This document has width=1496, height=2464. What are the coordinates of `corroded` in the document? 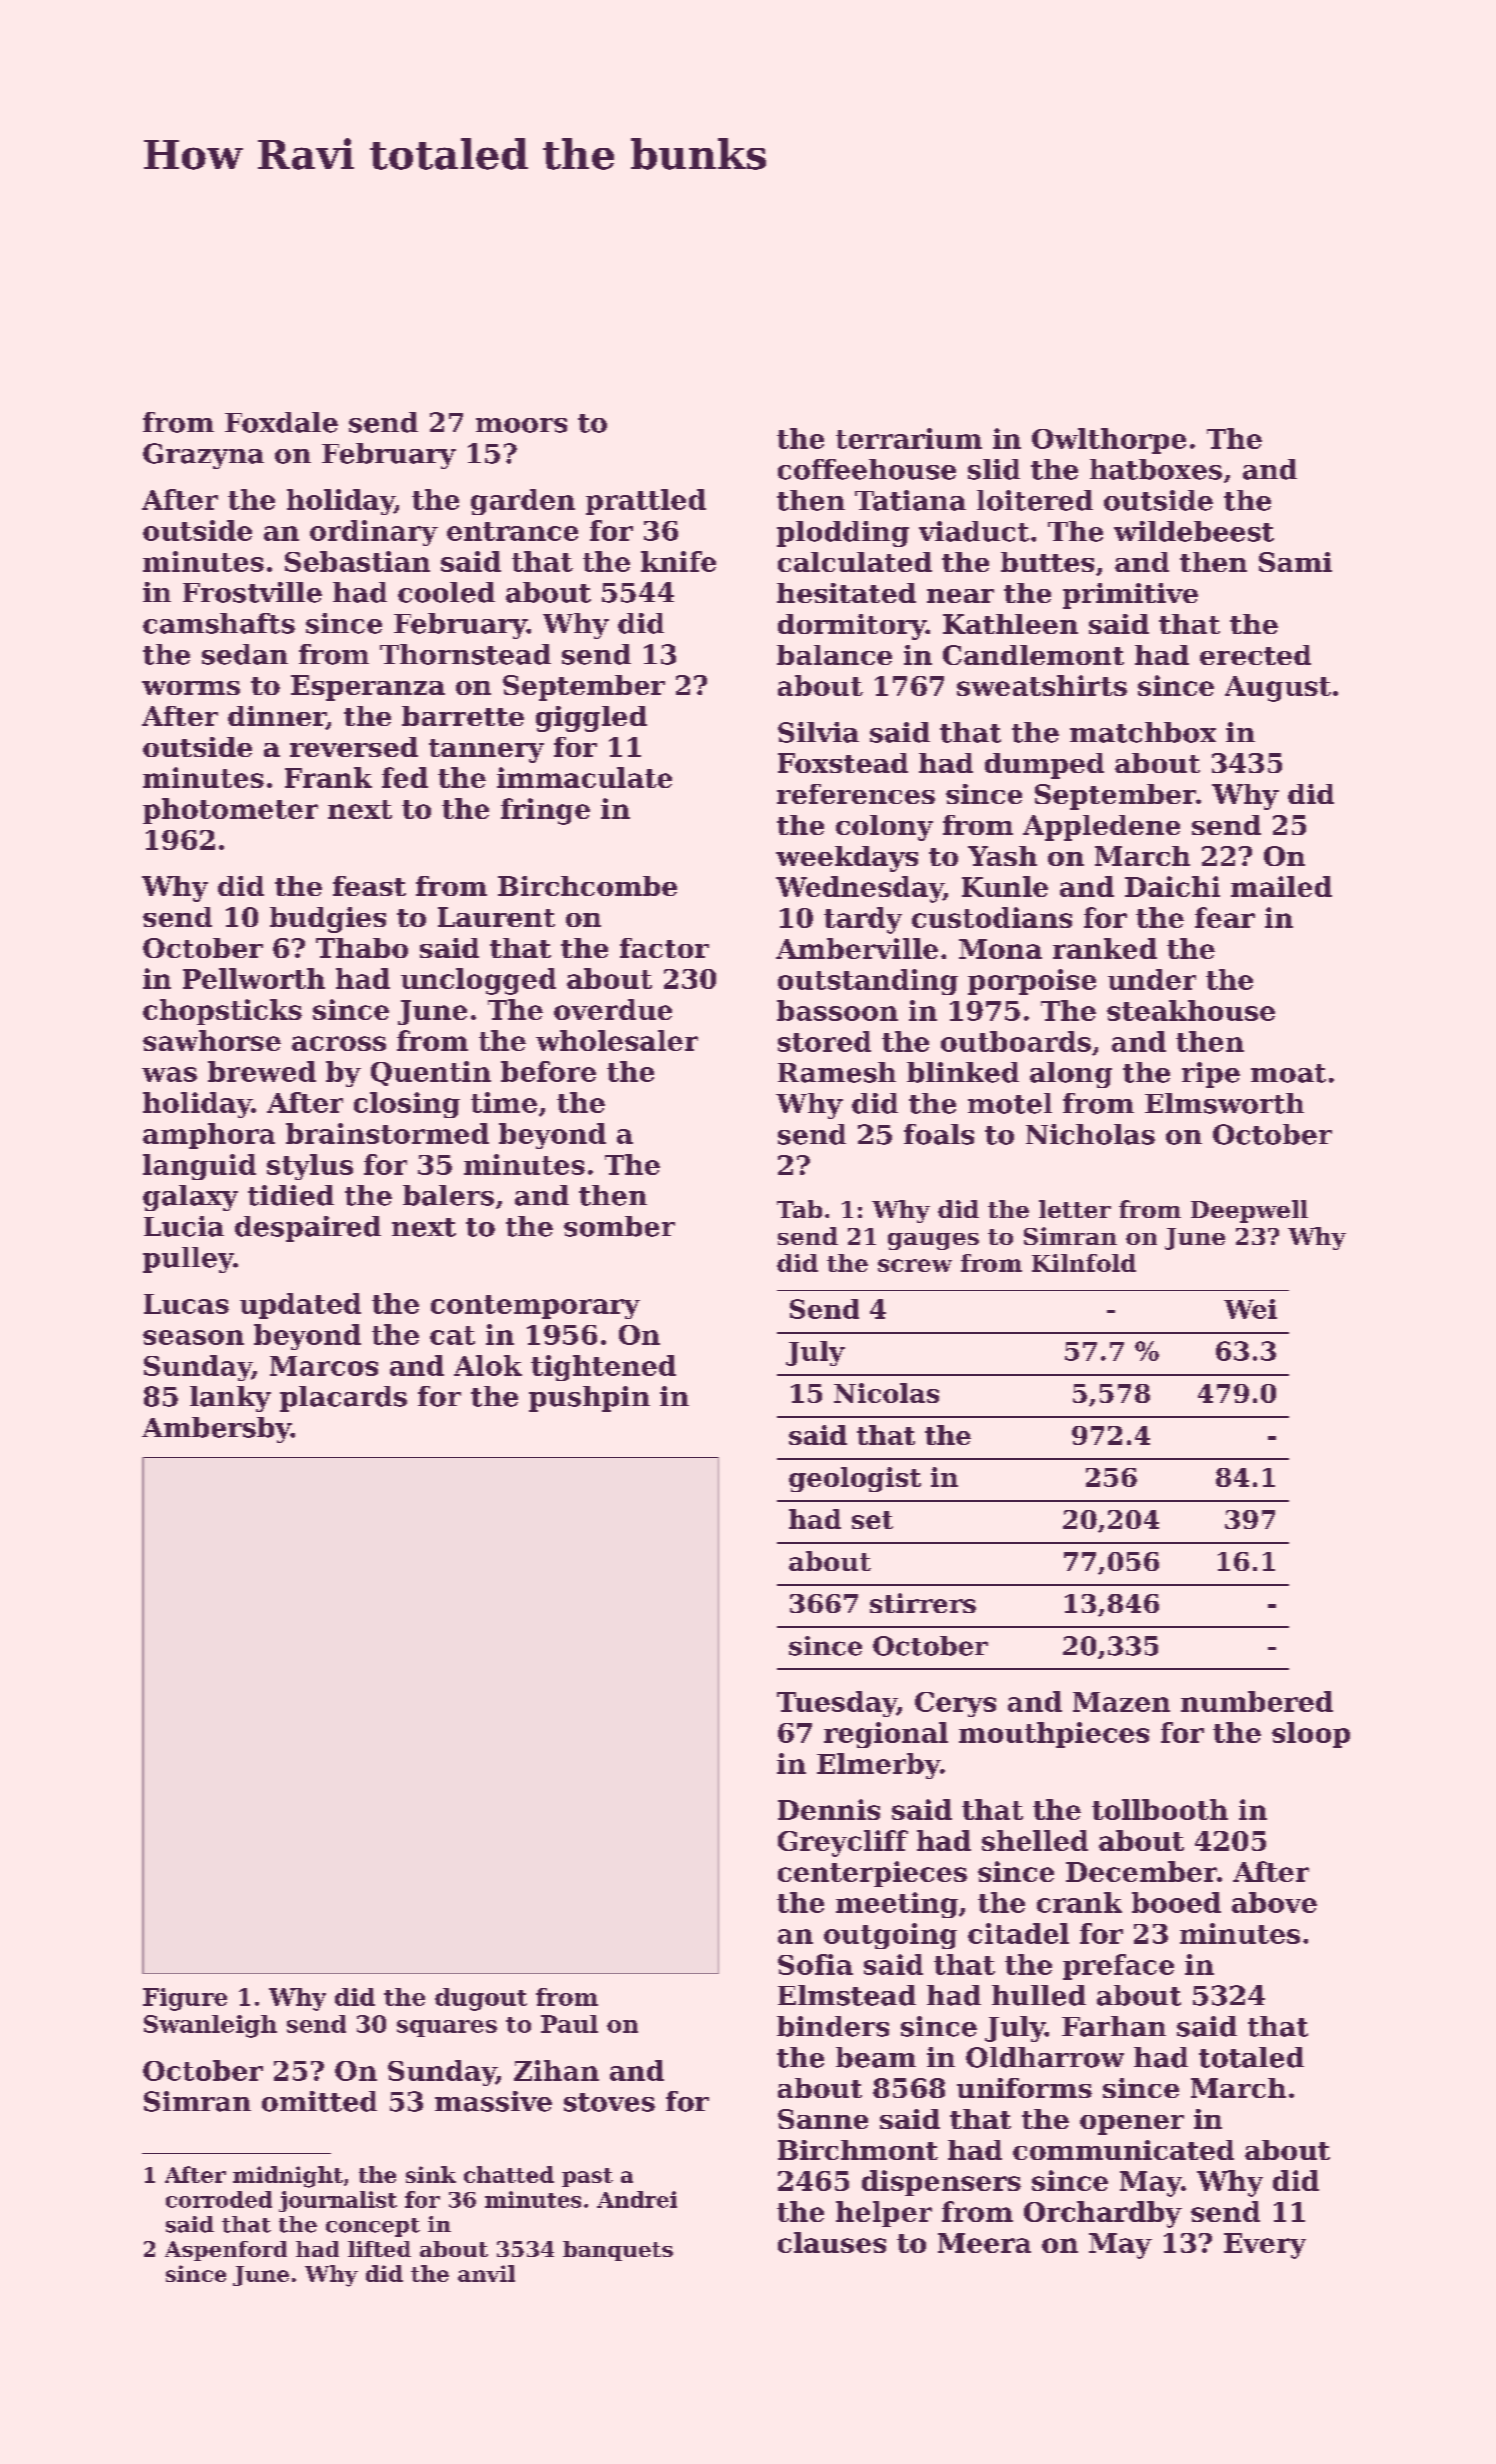 It's located at (219, 2199).
